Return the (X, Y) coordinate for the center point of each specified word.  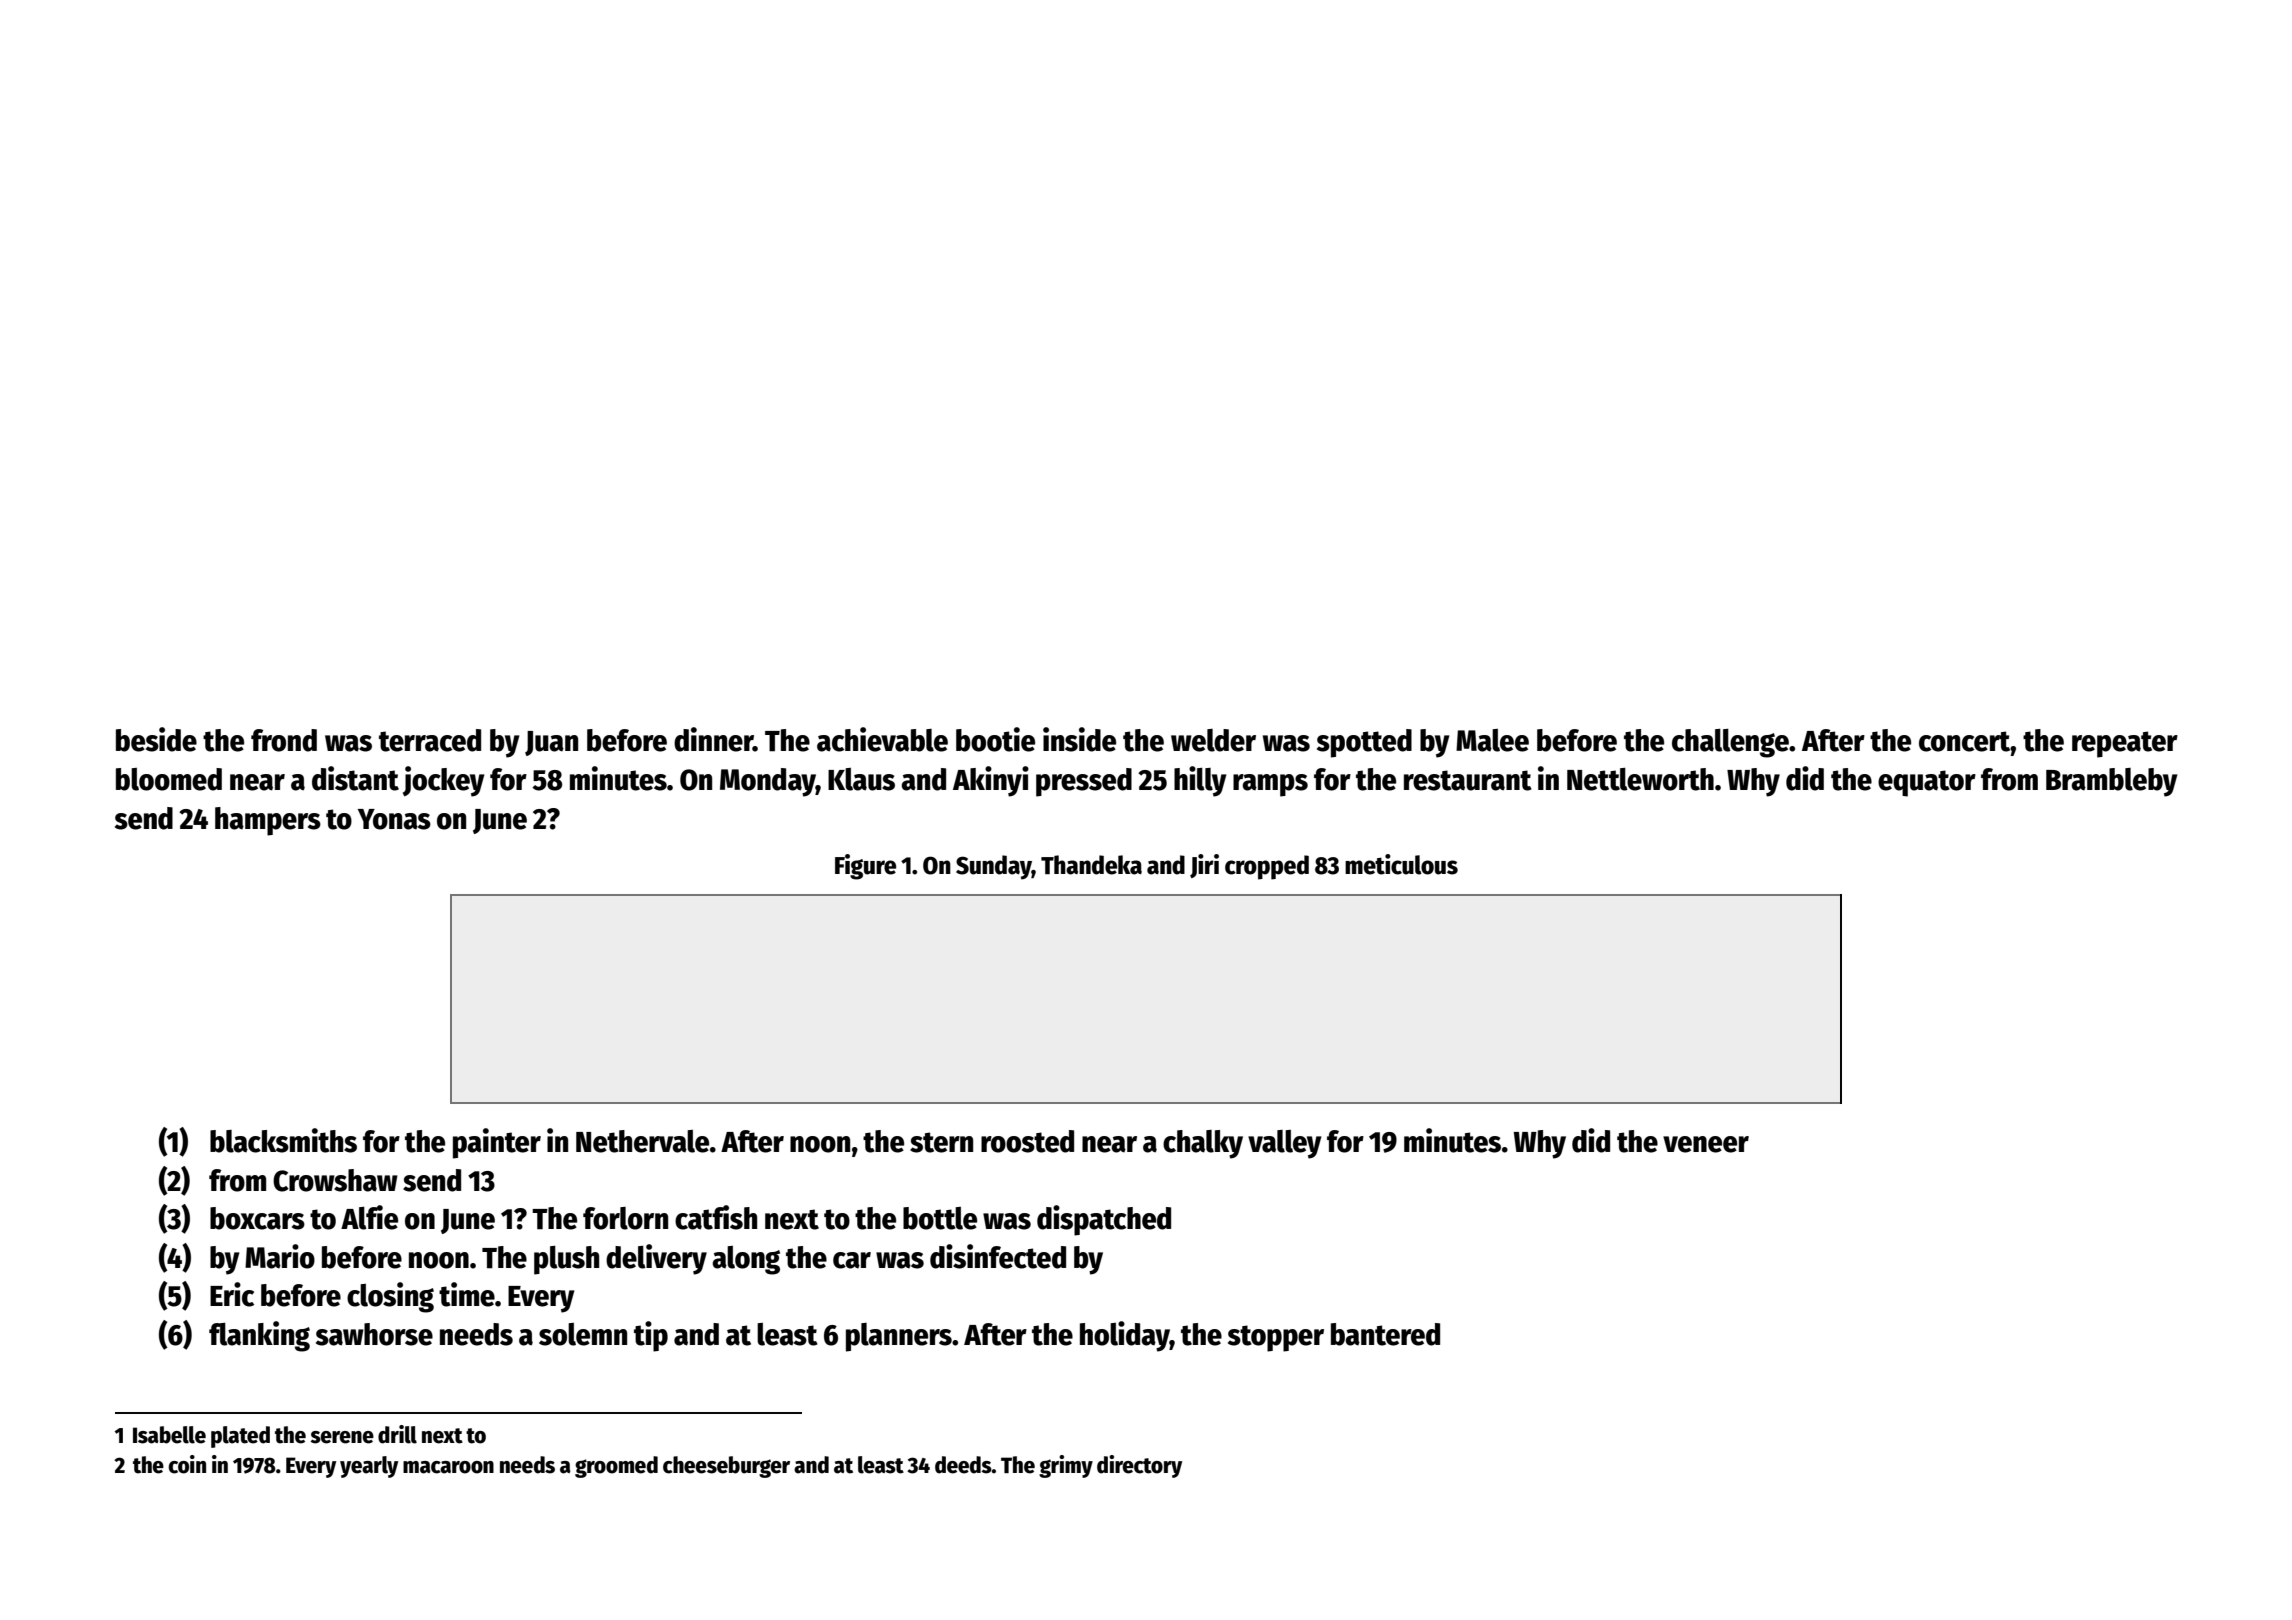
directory (1139, 1466)
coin (187, 1464)
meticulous (1401, 864)
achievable (882, 739)
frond (284, 740)
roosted (1027, 1141)
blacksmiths (283, 1140)
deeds (963, 1465)
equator (1927, 783)
